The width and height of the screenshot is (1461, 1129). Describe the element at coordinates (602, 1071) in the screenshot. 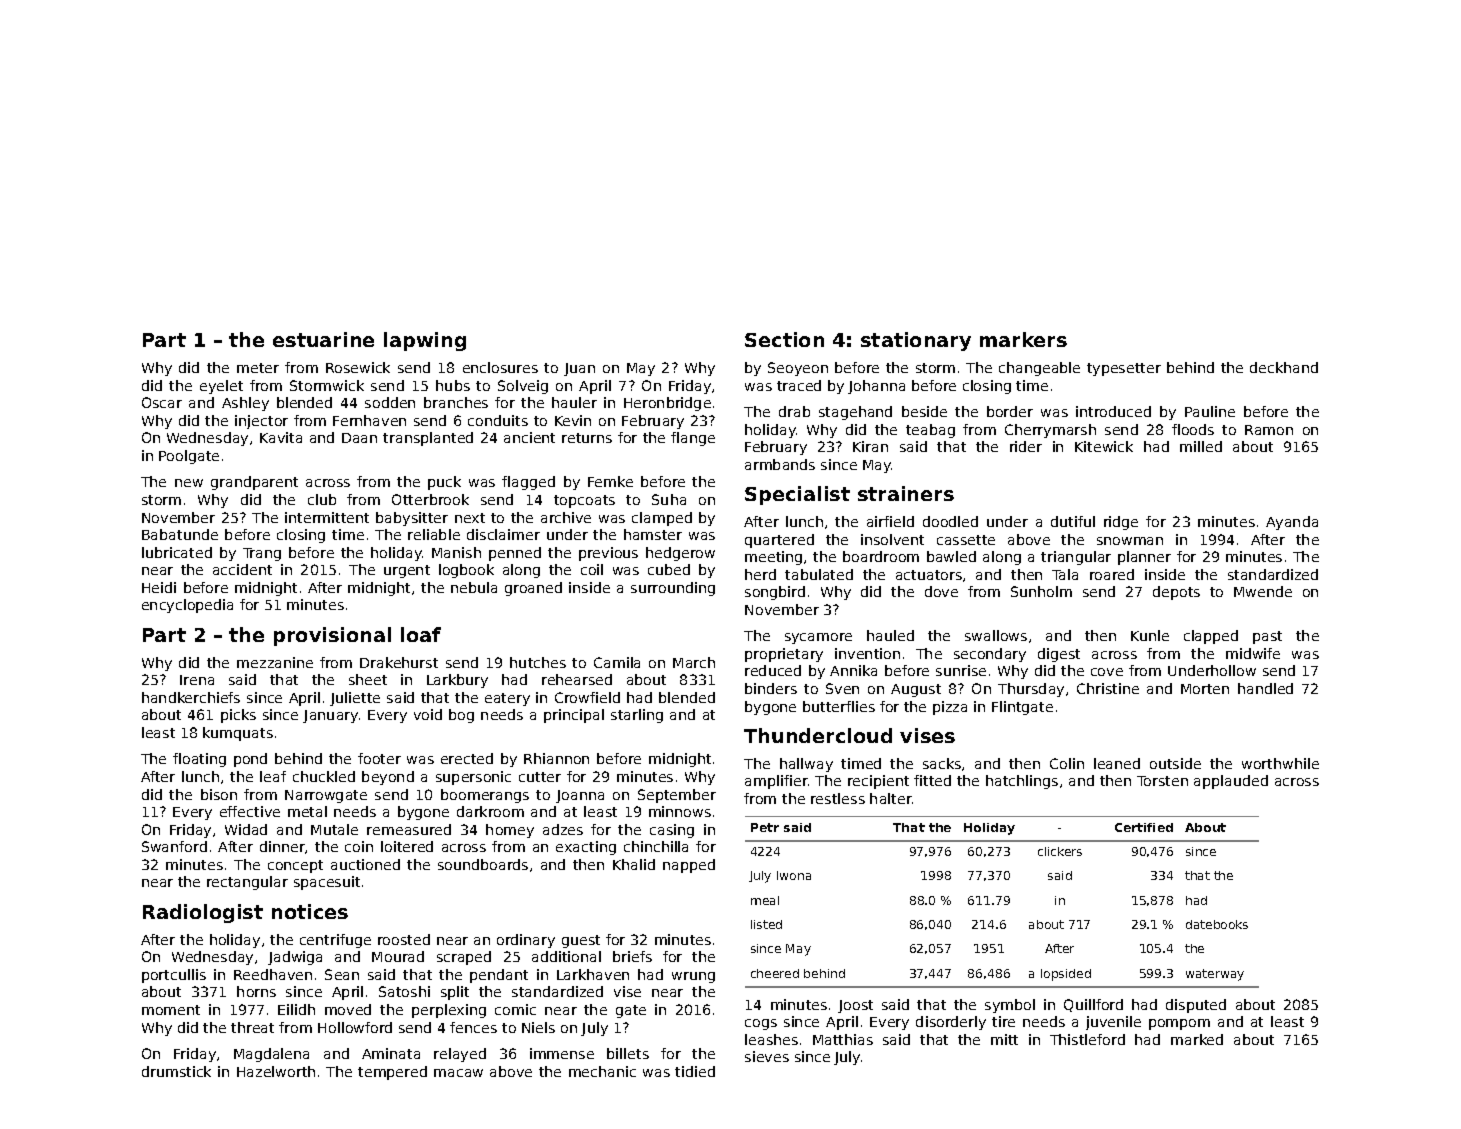

I see `mechanic` at that location.
